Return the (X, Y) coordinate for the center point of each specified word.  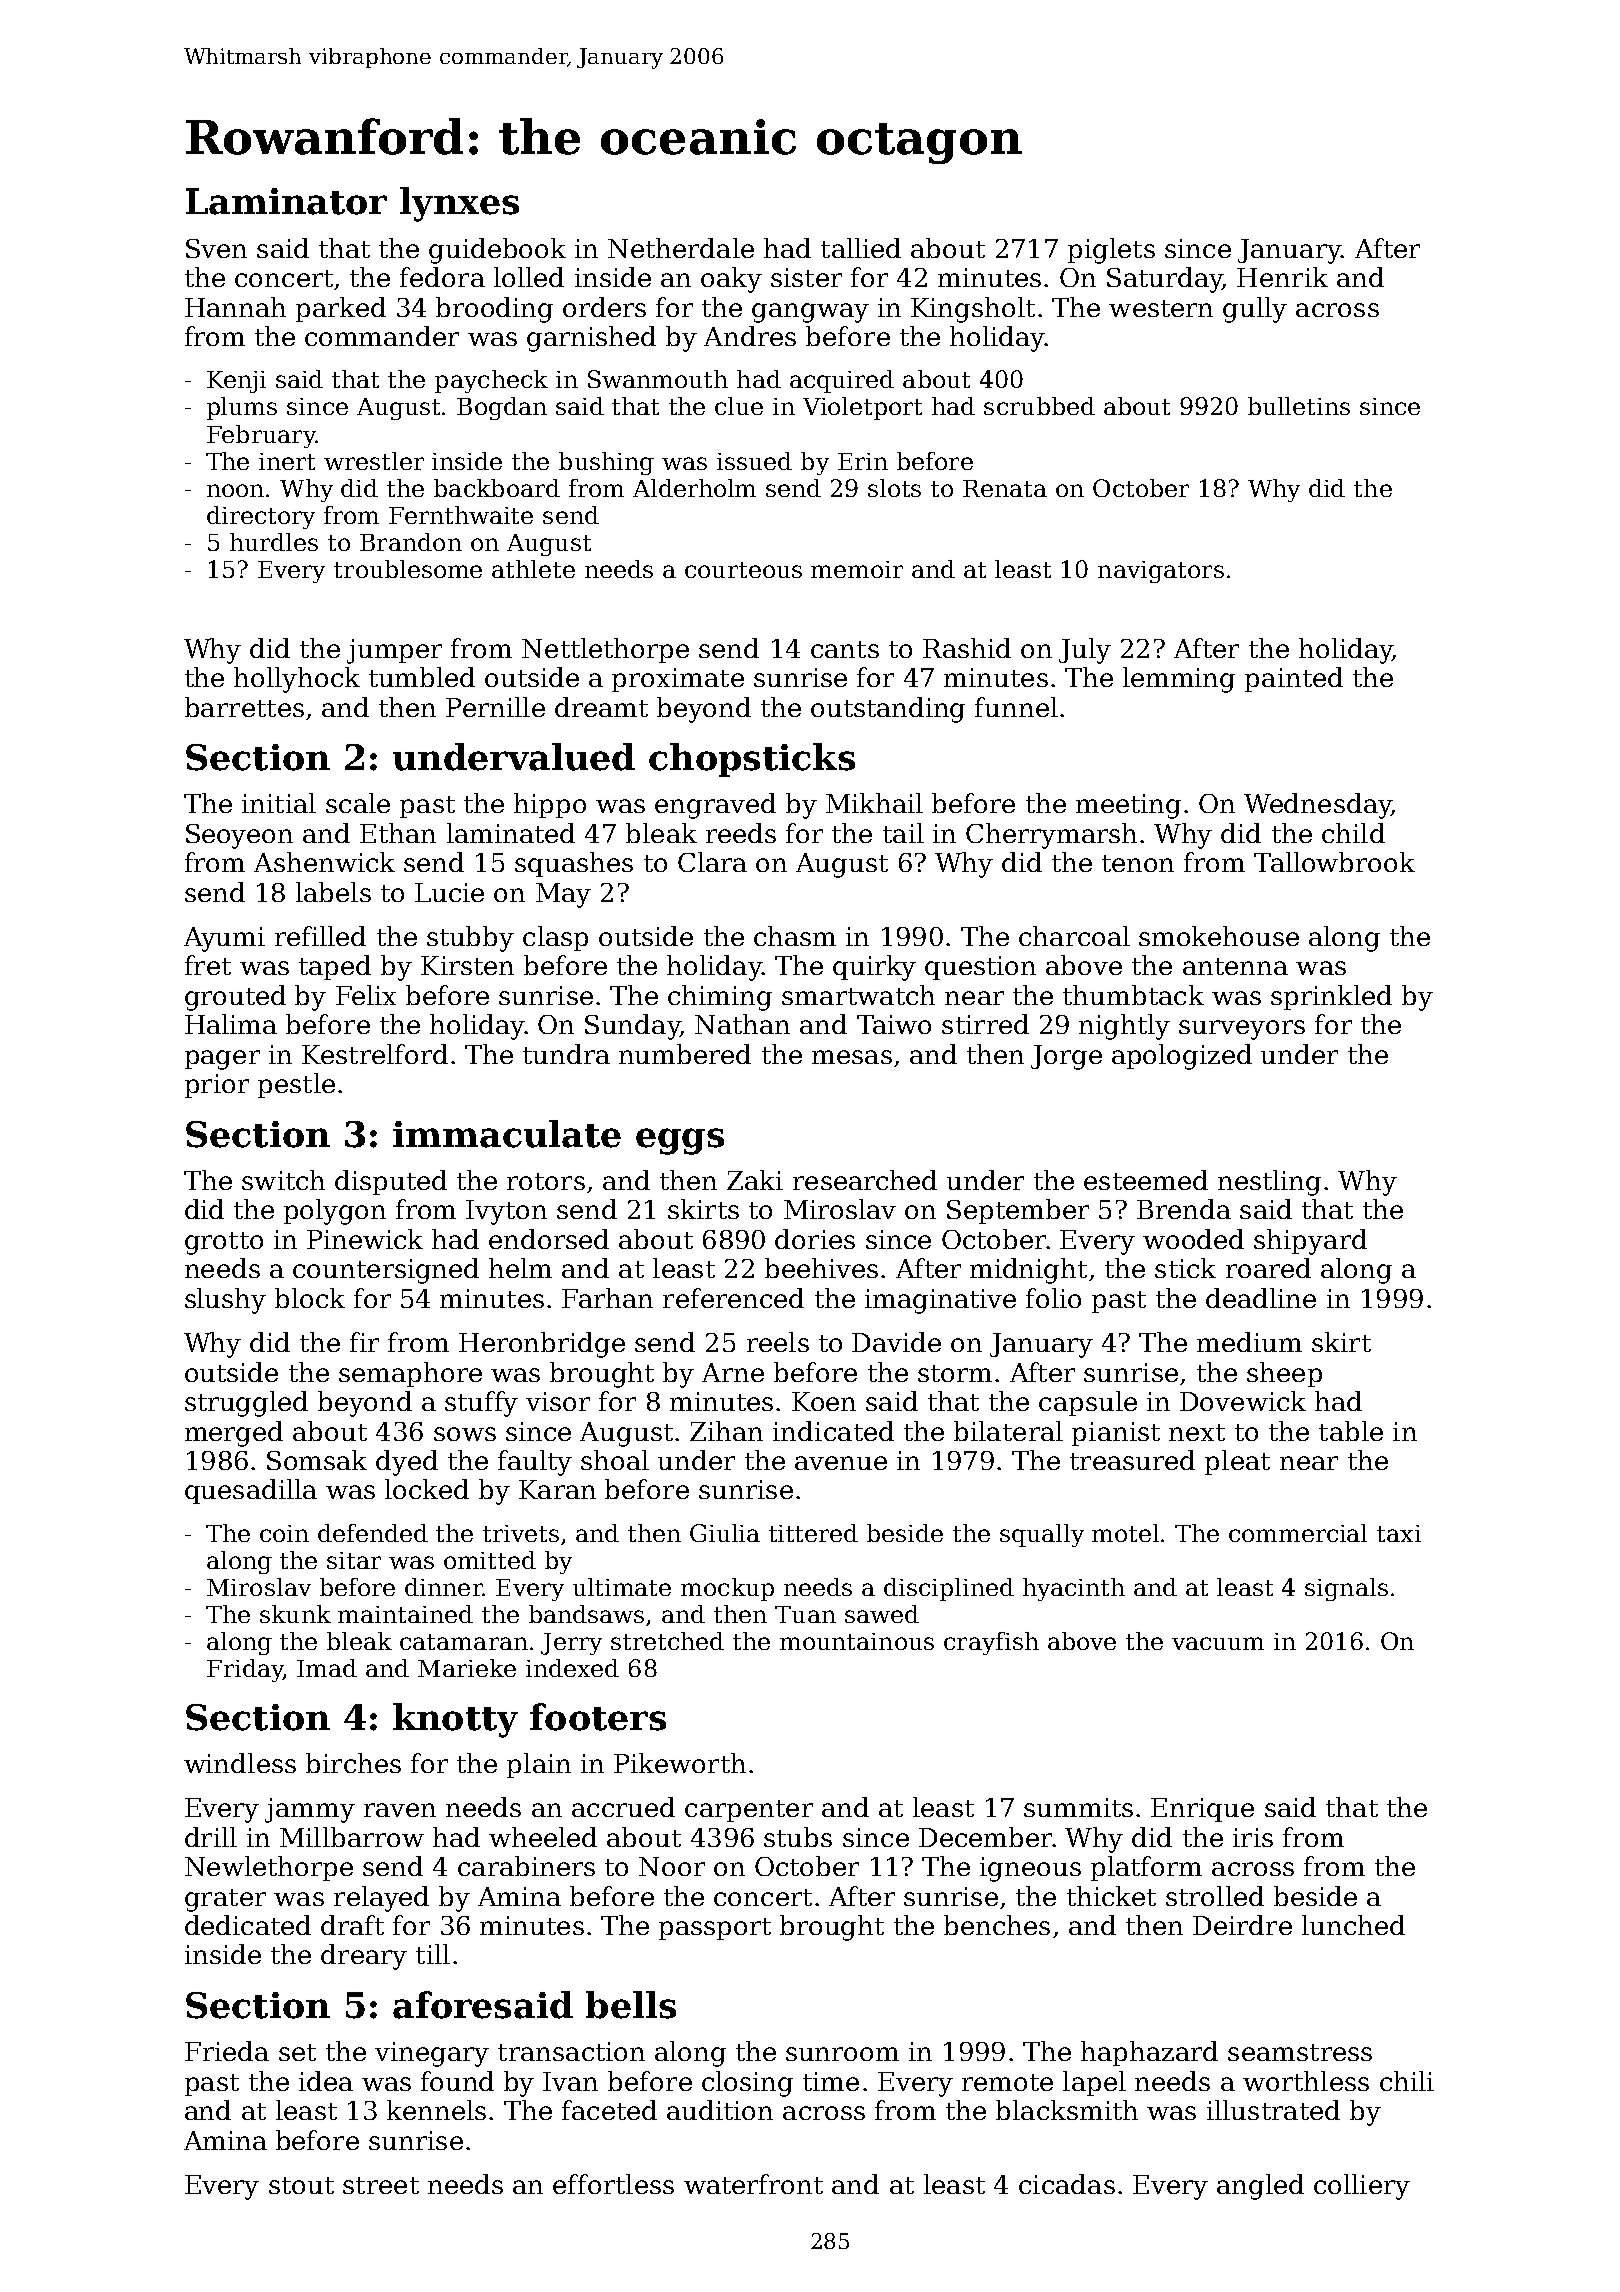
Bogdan (502, 408)
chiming (720, 998)
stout (301, 2185)
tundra (566, 1054)
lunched (1353, 1925)
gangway (810, 313)
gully (1255, 310)
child (1353, 833)
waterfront (753, 2184)
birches (353, 1763)
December (985, 1837)
